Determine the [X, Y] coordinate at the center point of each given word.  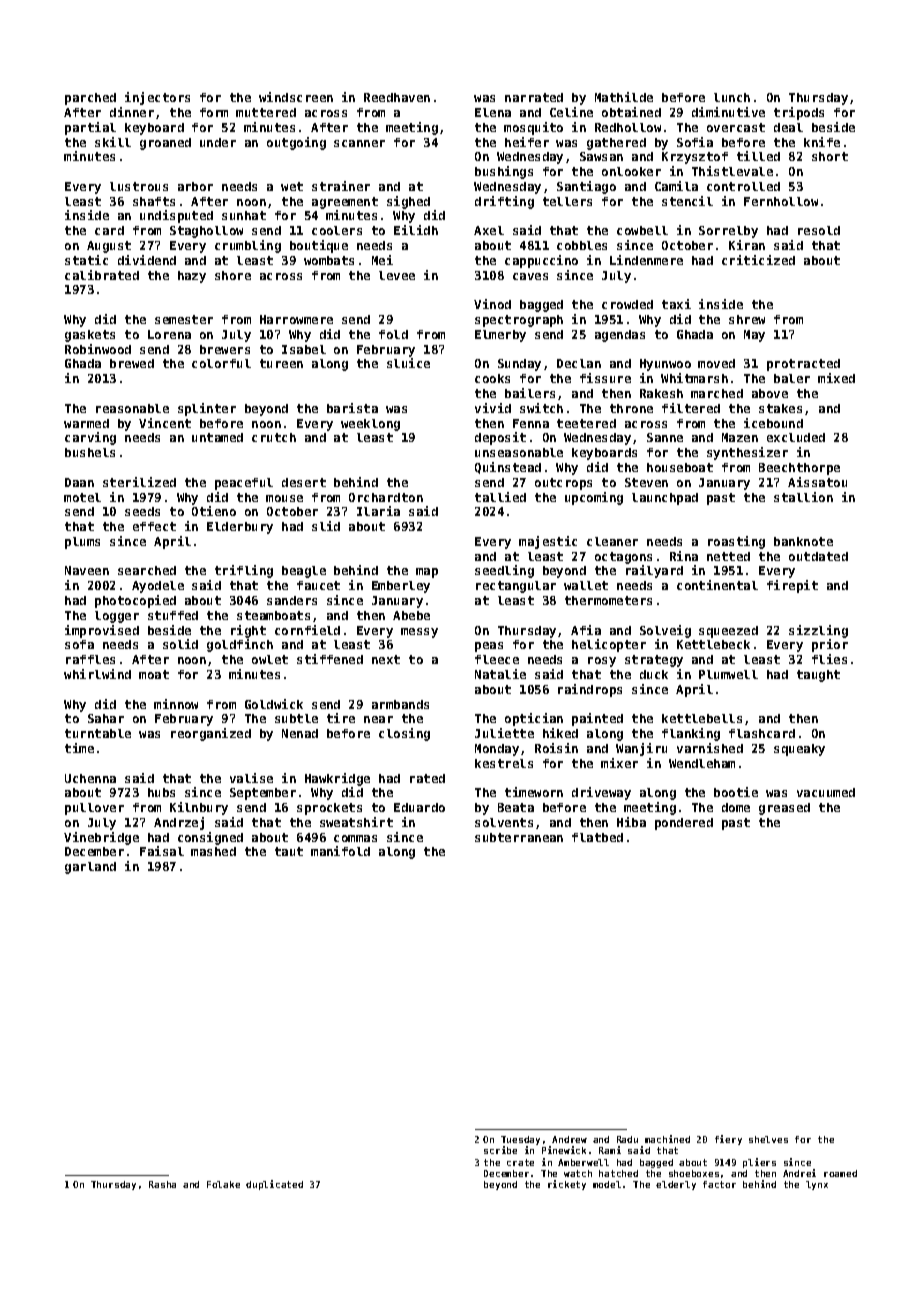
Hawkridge [337, 779]
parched [90, 99]
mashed [213, 851]
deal [788, 127]
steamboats [273, 615]
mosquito [533, 128]
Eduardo [419, 807]
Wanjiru [641, 749]
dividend [147, 260]
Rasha [162, 1184]
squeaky [799, 750]
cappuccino [541, 261]
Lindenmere [646, 260]
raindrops [590, 690]
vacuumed [826, 792]
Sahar [106, 718]
